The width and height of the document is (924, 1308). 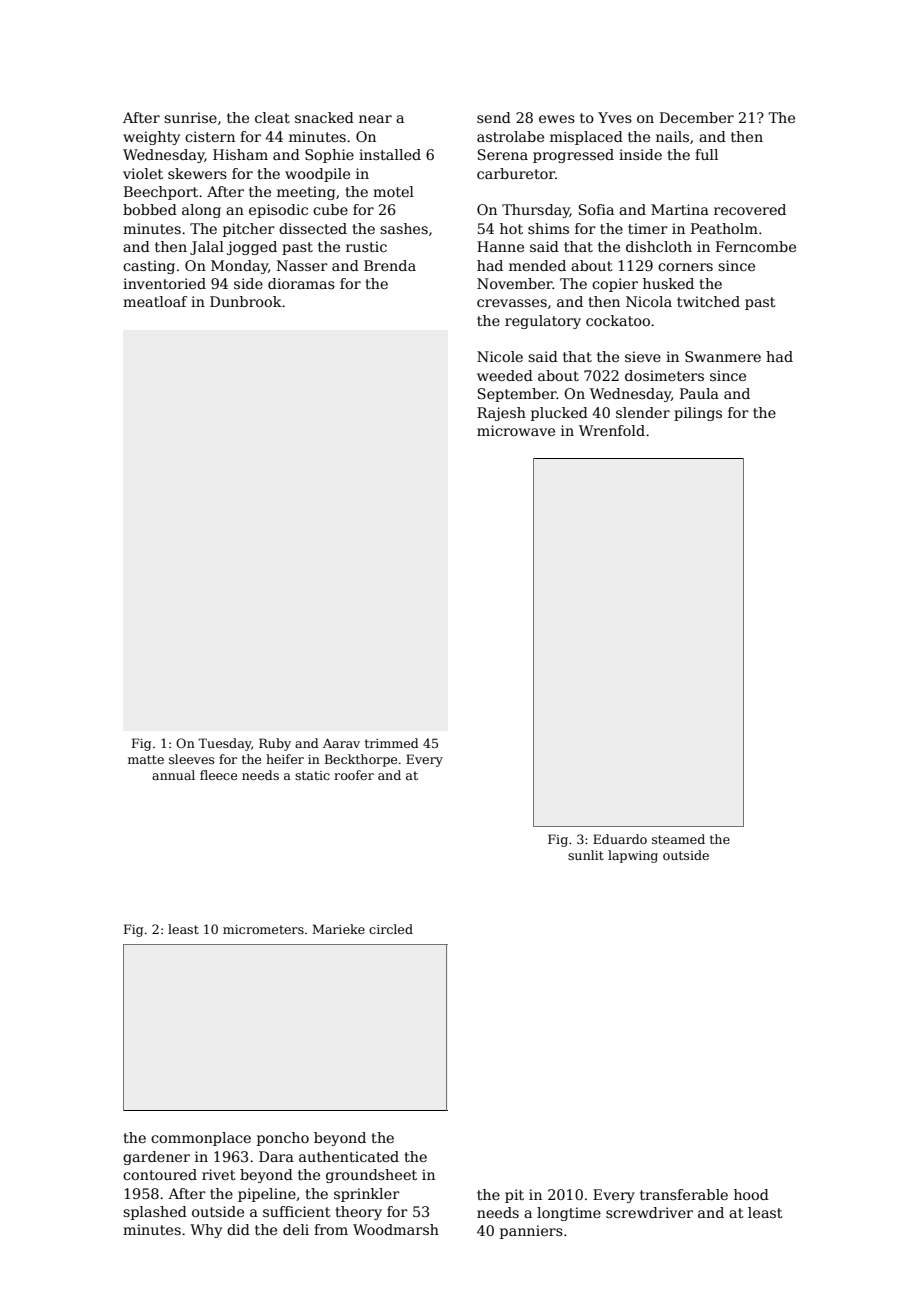 What do you see at coordinates (516, 430) in the document?
I see `microwave` at bounding box center [516, 430].
